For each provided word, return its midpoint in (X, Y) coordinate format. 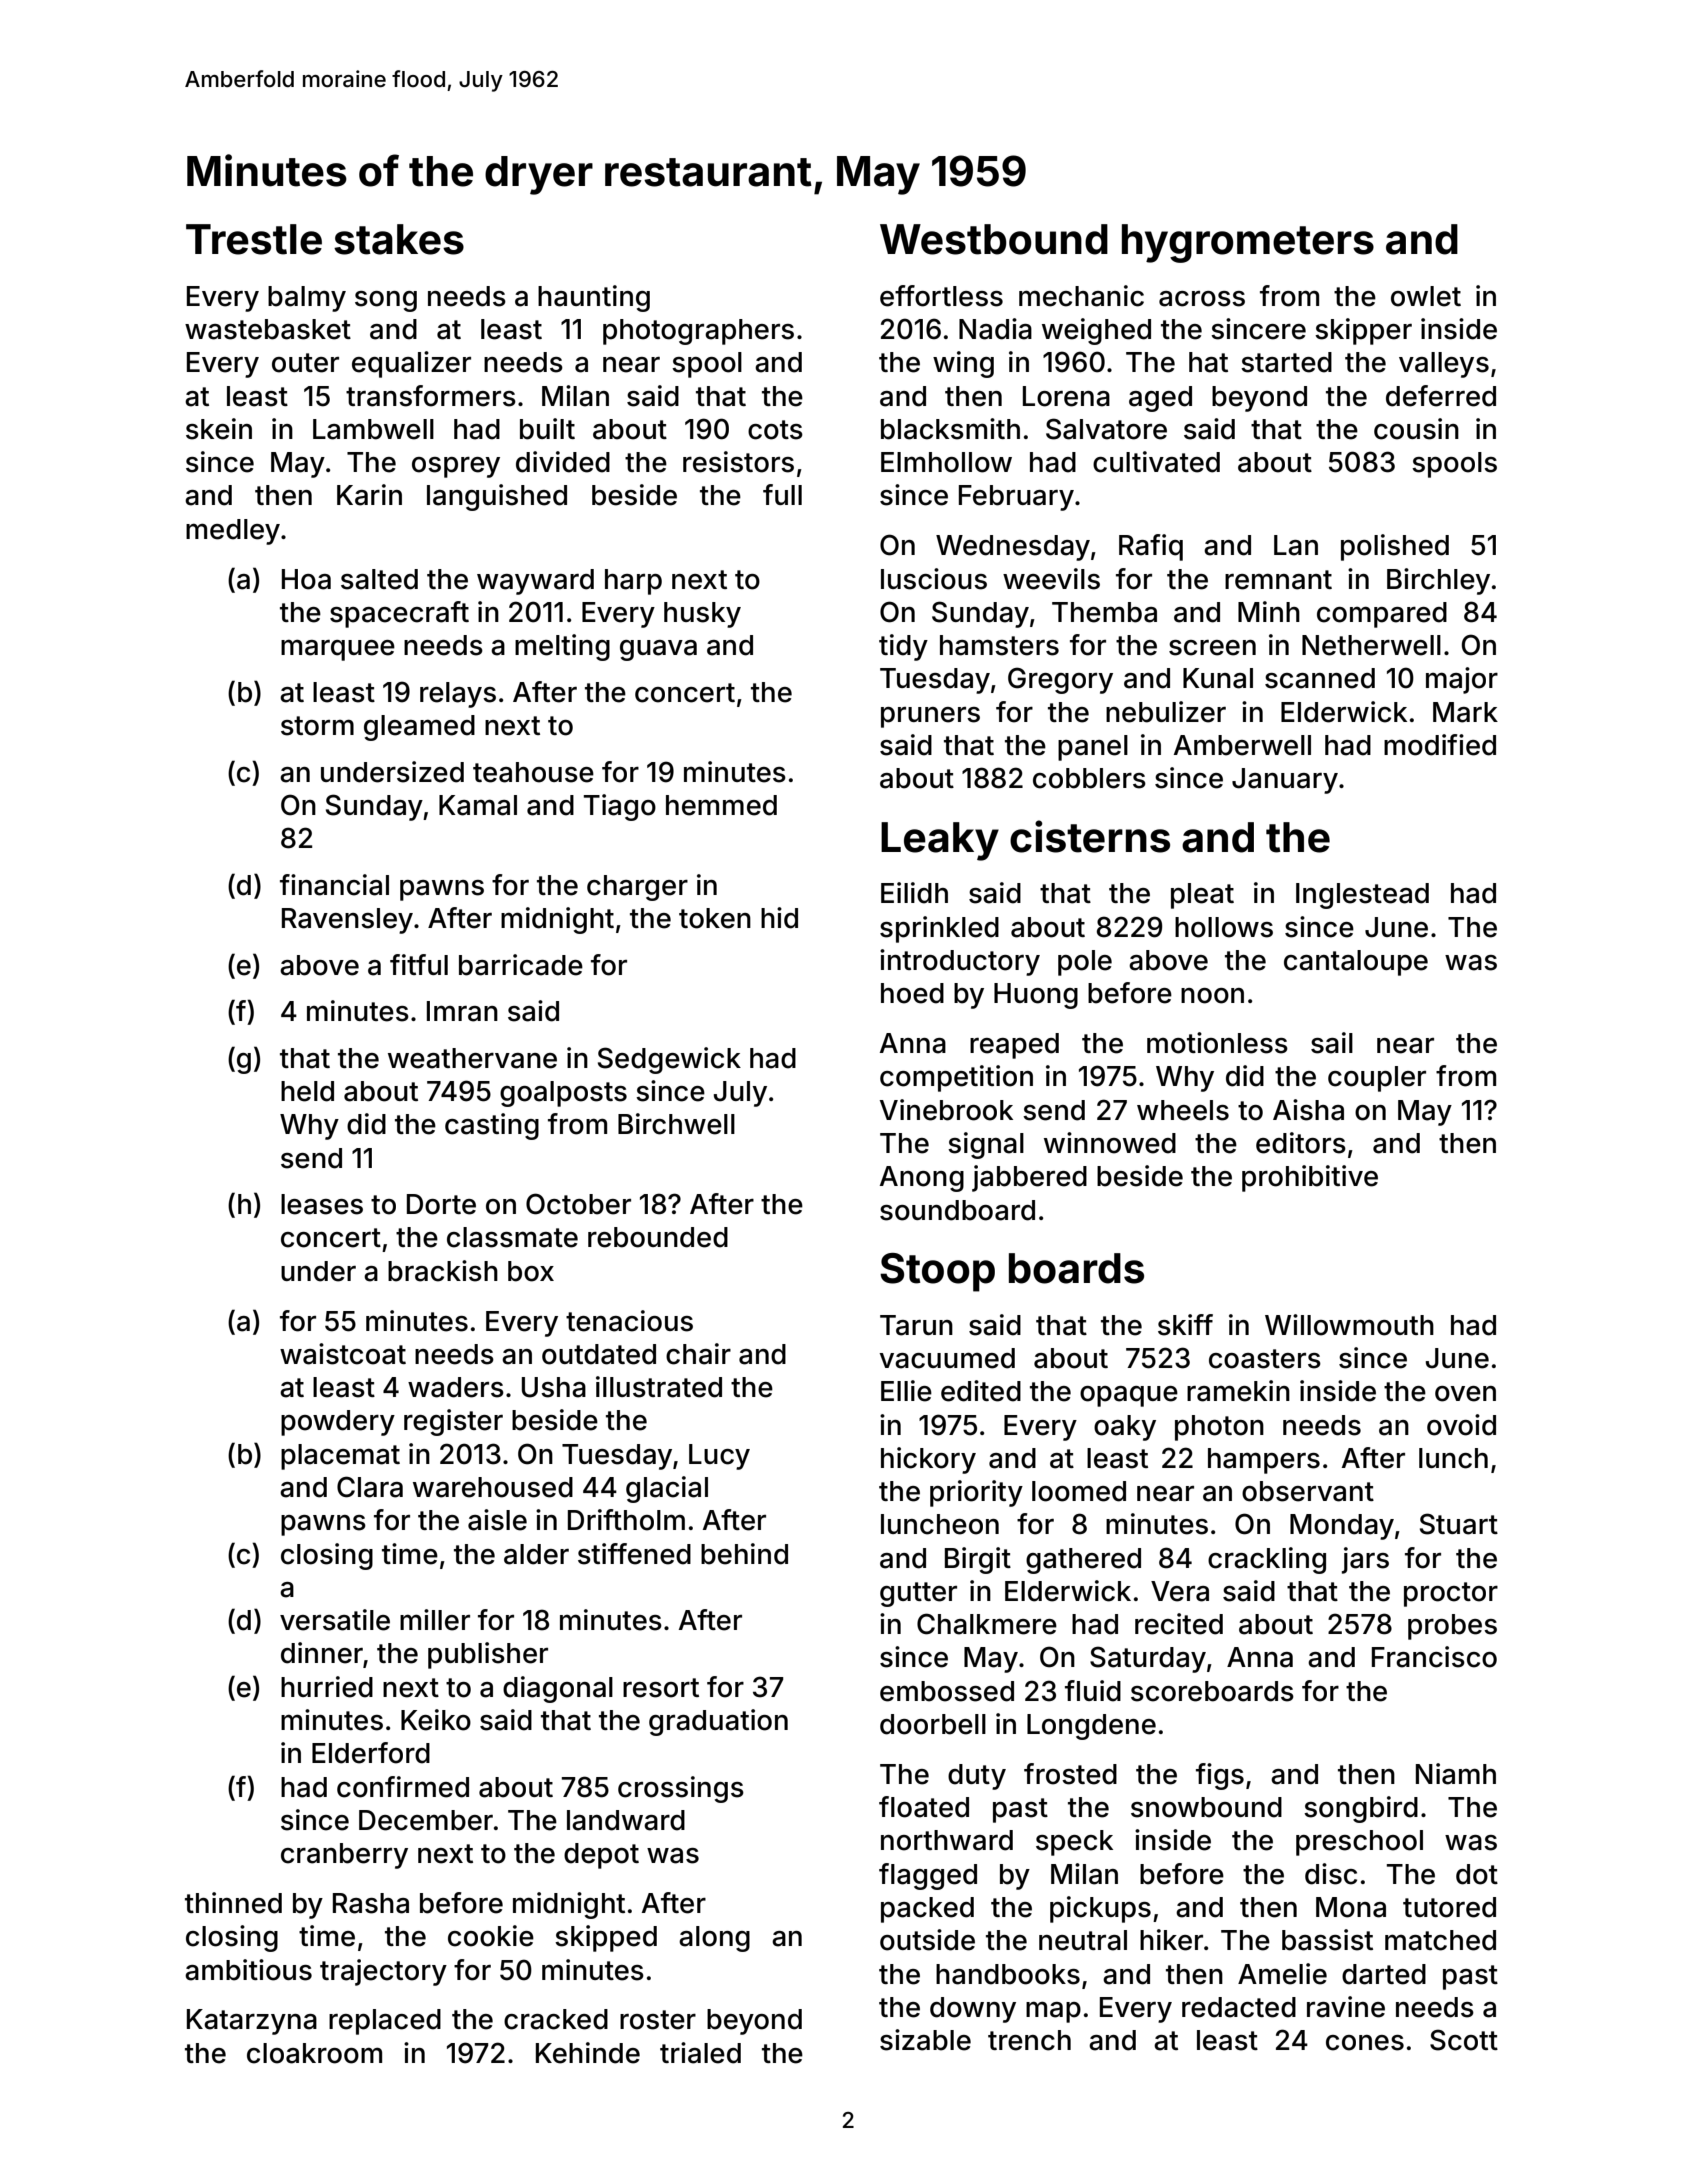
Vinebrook (946, 1110)
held (307, 1091)
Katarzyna (252, 2022)
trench (1029, 2040)
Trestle (254, 239)
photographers (698, 332)
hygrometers (1248, 243)
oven (1465, 1394)
